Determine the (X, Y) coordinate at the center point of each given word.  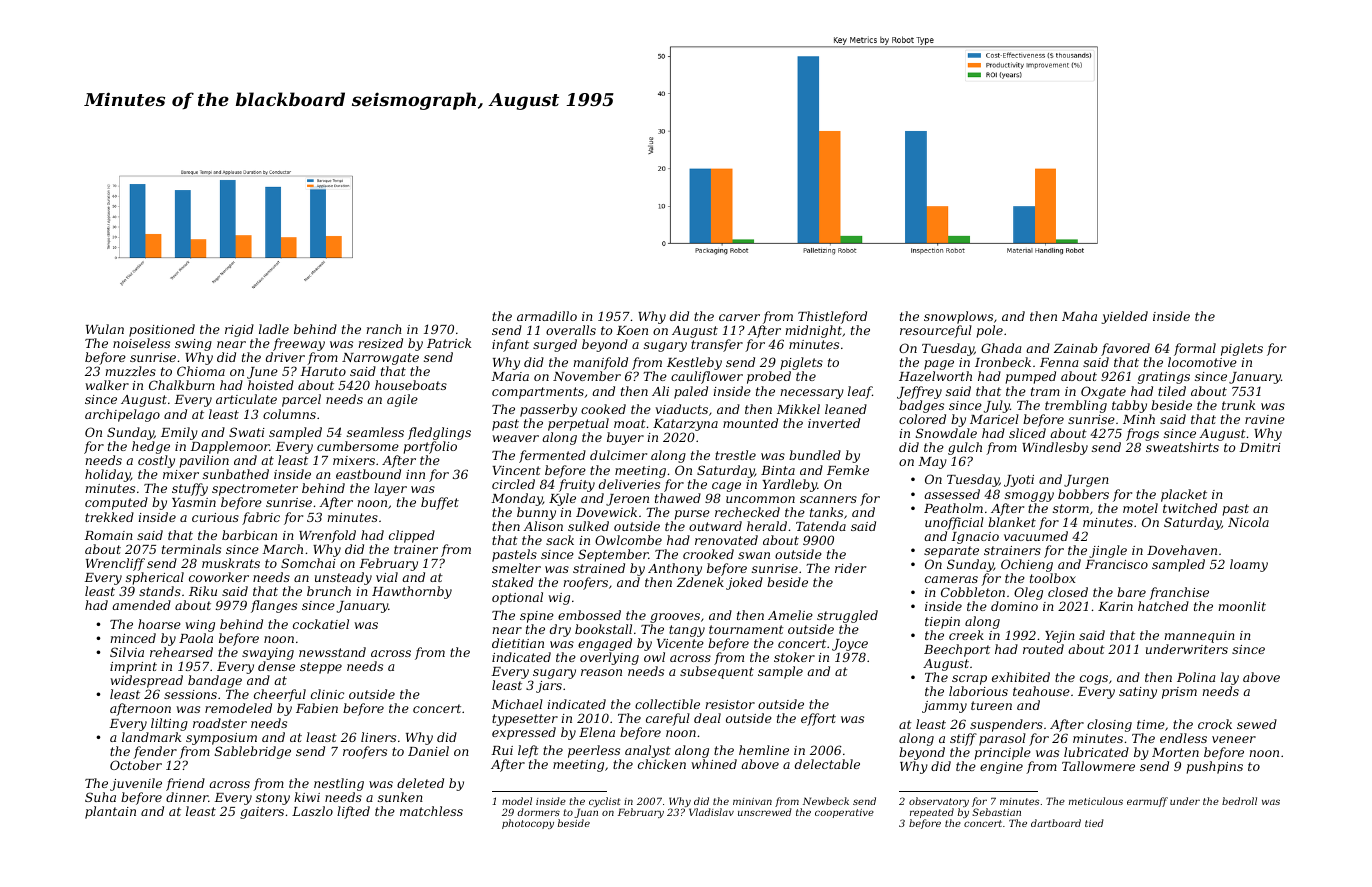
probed (769, 377)
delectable (827, 764)
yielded (1124, 317)
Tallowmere (1098, 766)
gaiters (262, 813)
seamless (375, 432)
